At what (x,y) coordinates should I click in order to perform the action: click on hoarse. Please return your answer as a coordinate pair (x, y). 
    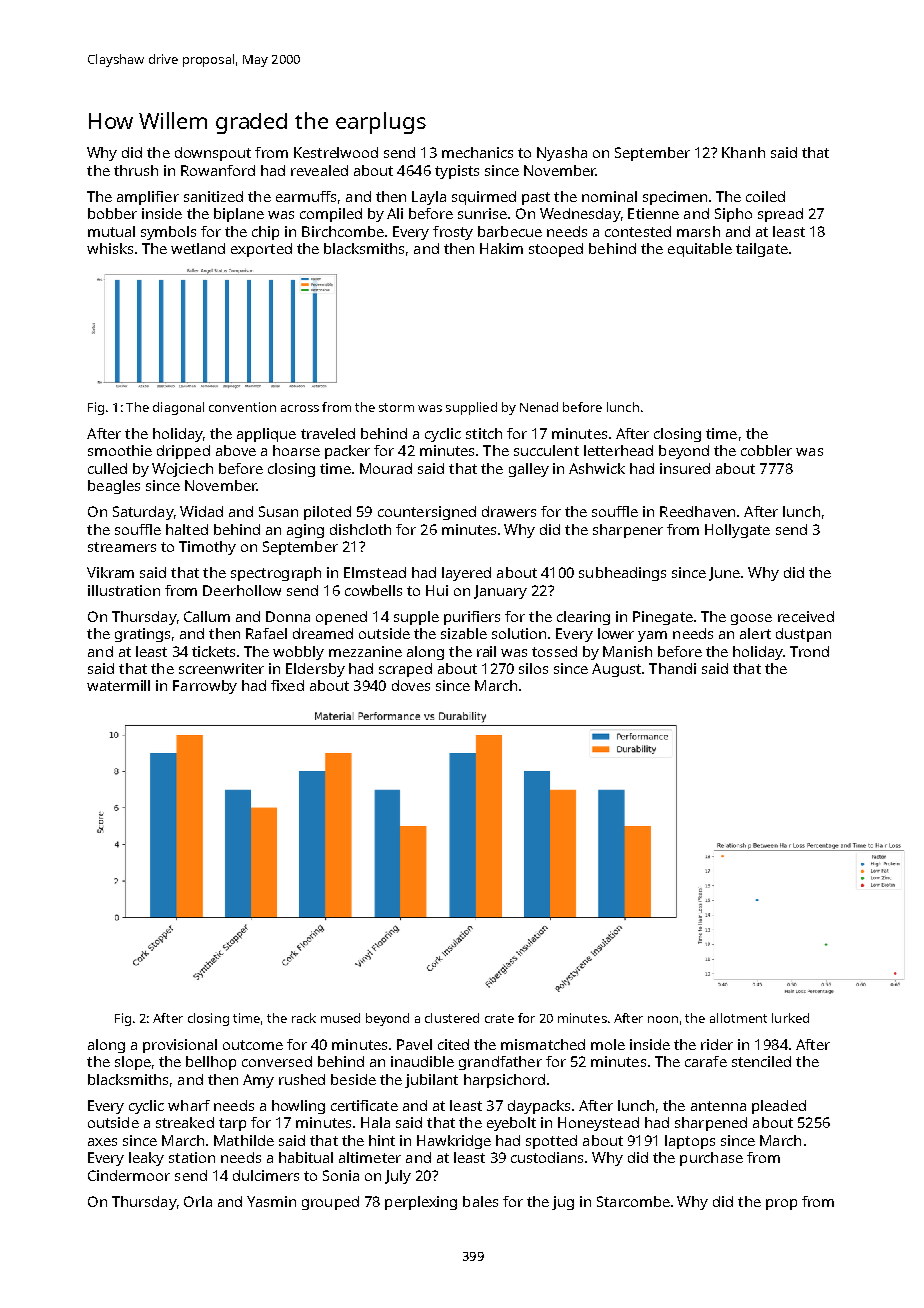
    Looking at the image, I should click on (296, 450).
